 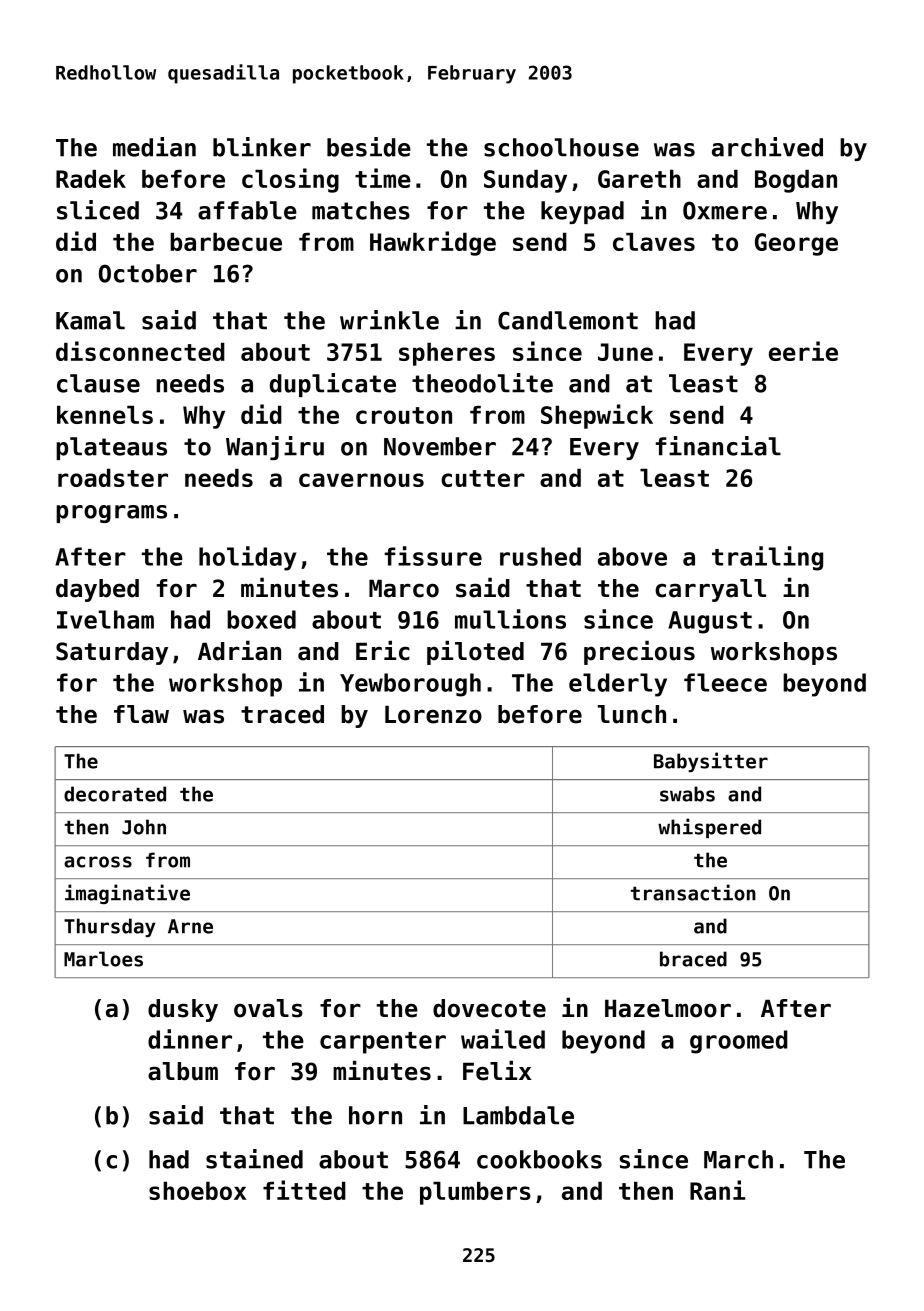 What do you see at coordinates (539, 1159) in the page?
I see `cookbooks` at bounding box center [539, 1159].
